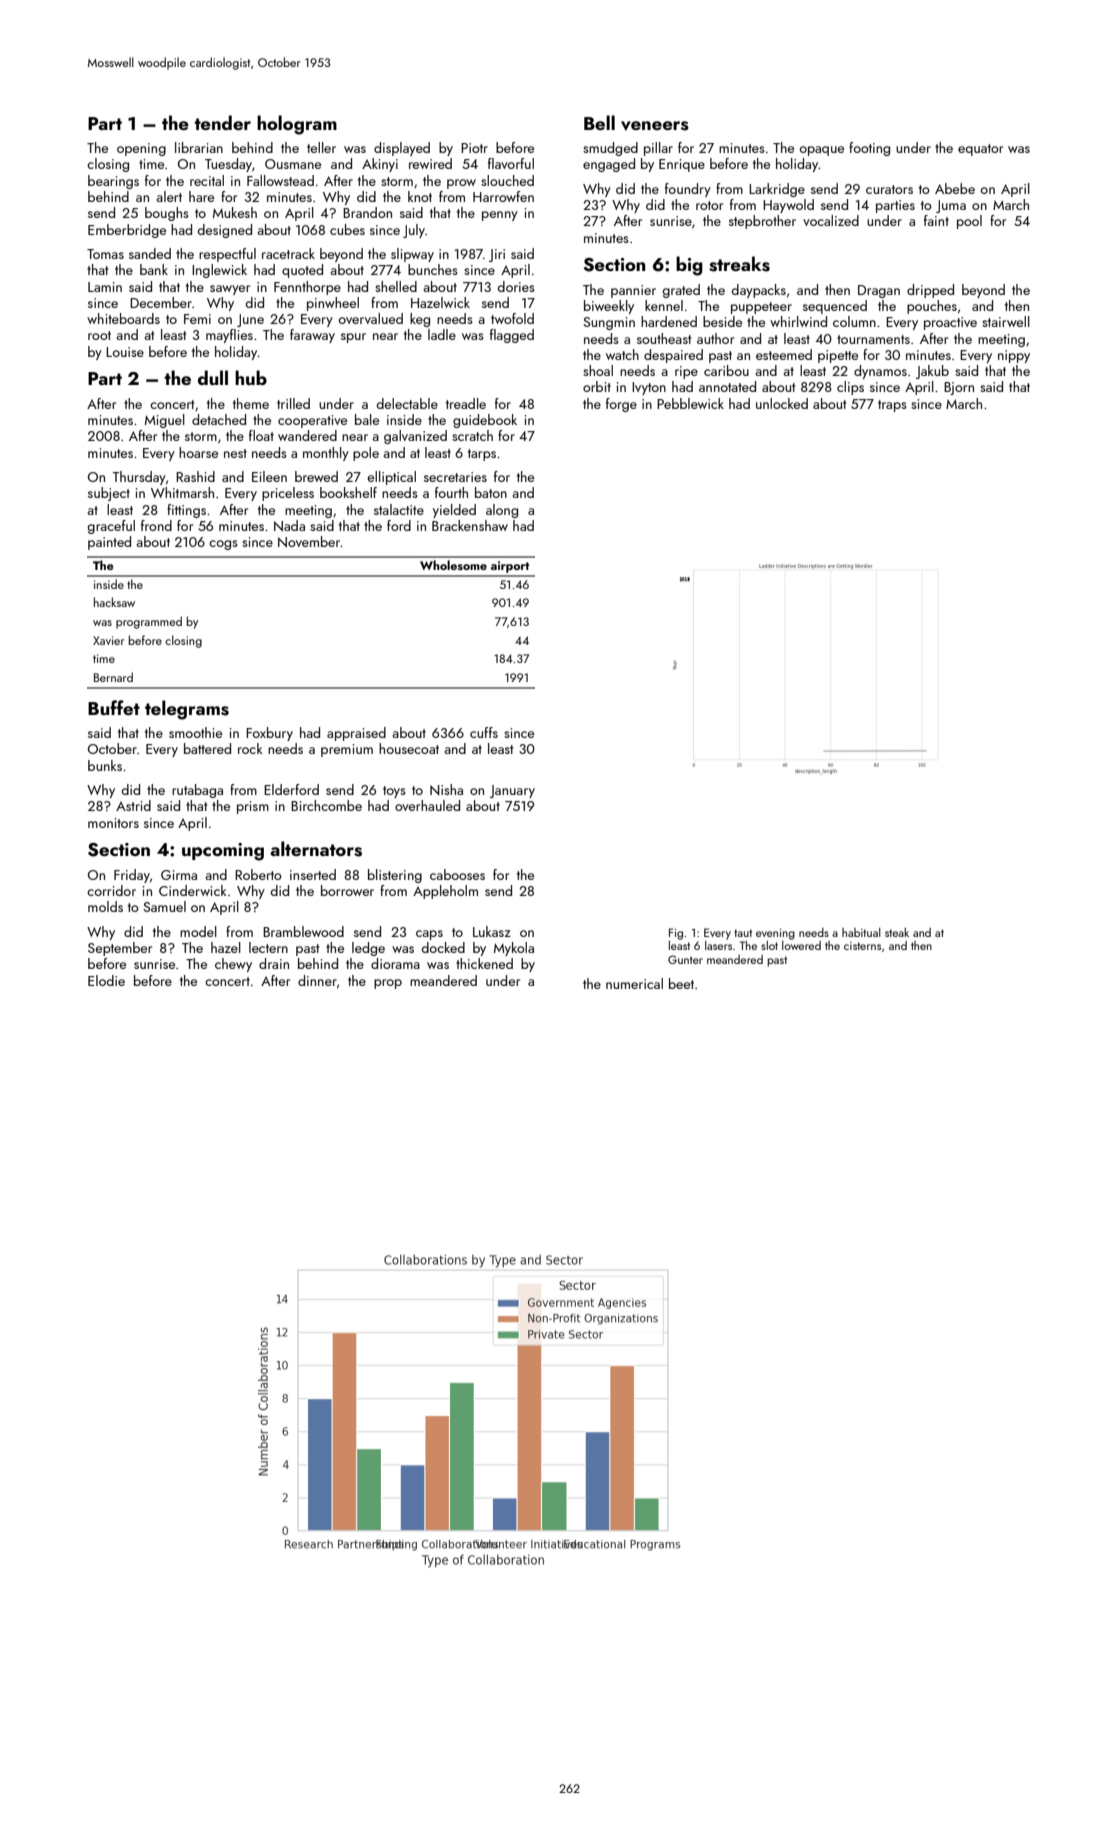 This document has height=1842, width=1118. Describe the element at coordinates (222, 122) in the document. I see `tender` at that location.
